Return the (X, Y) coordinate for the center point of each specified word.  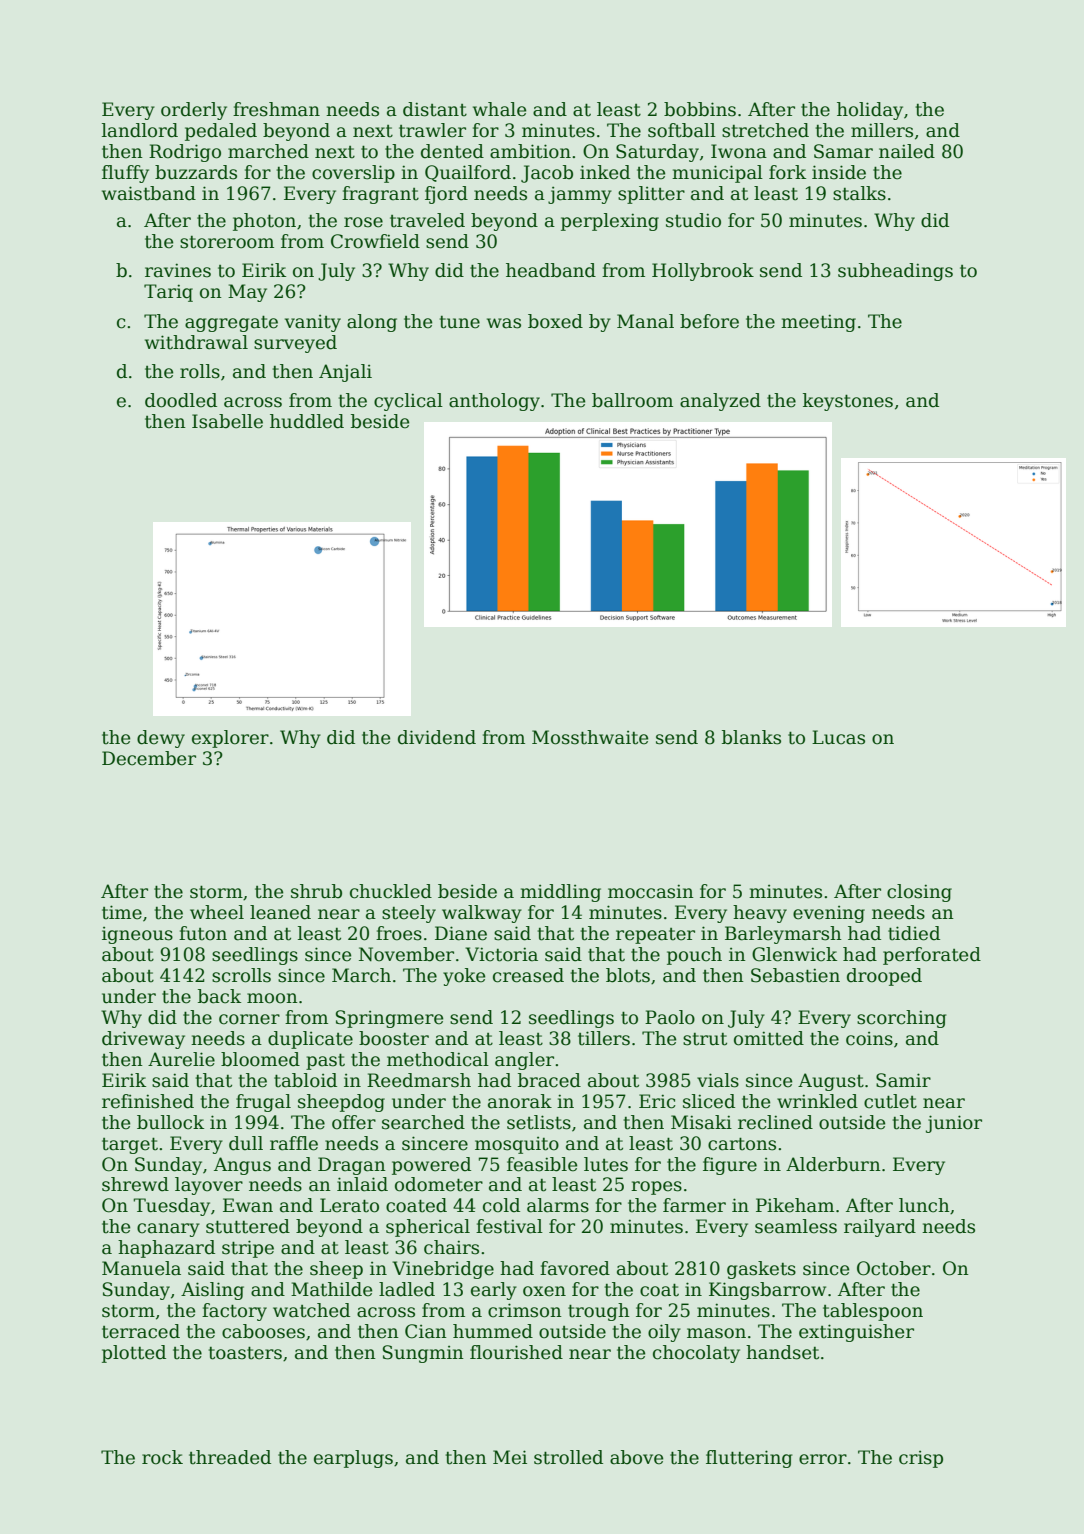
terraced (141, 1331)
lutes (606, 1164)
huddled (307, 421)
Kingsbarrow (767, 1291)
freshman (276, 109)
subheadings (895, 272)
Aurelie (181, 1059)
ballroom (632, 400)
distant (435, 109)
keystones (848, 402)
